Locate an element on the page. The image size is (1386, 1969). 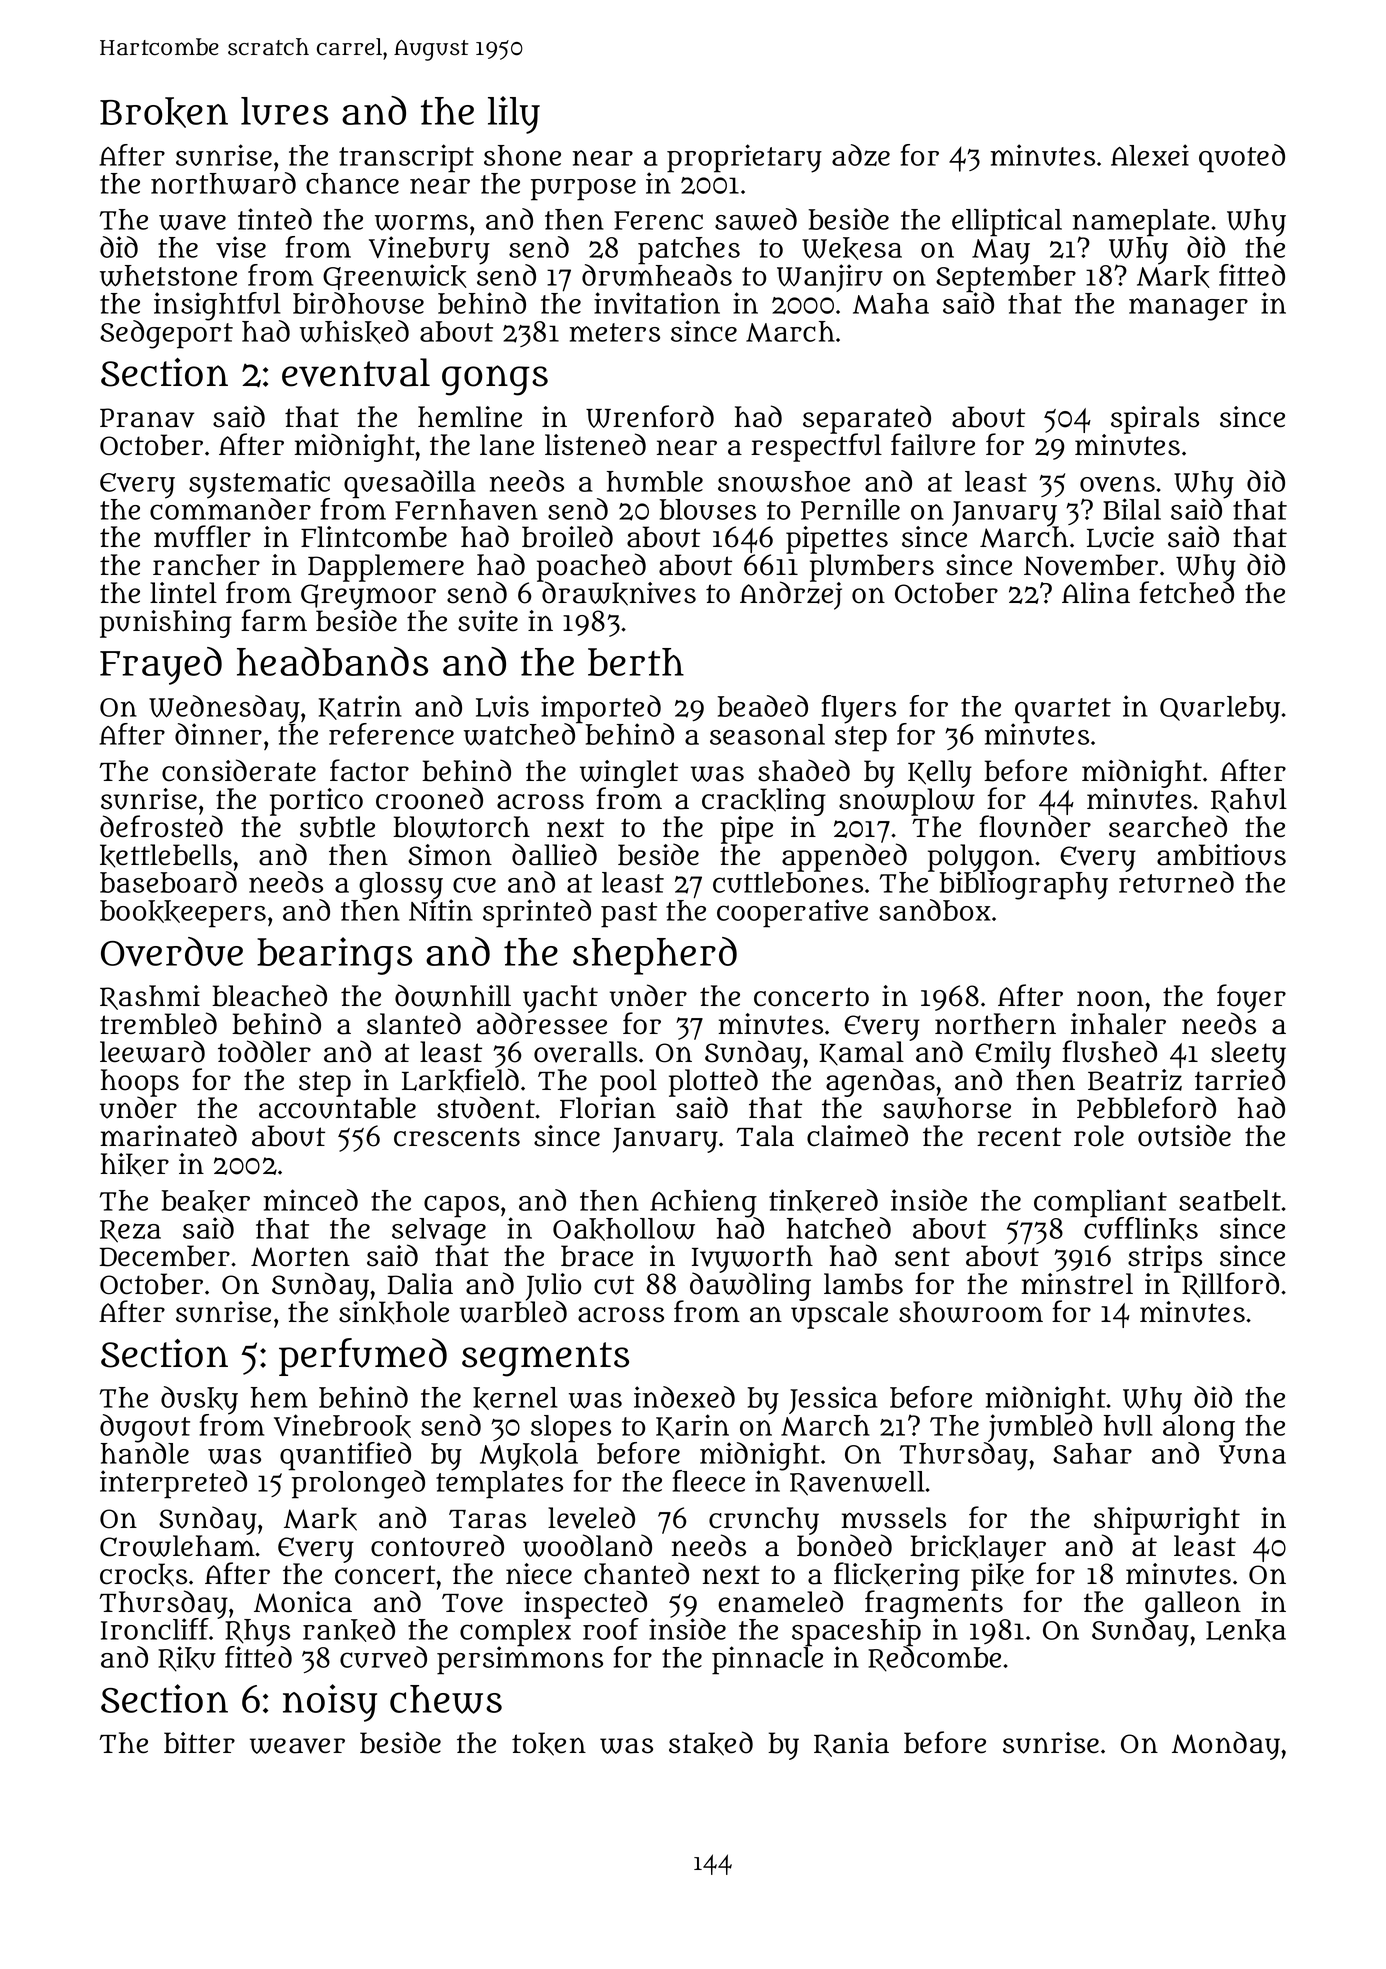
downhill is located at coordinates (453, 995).
